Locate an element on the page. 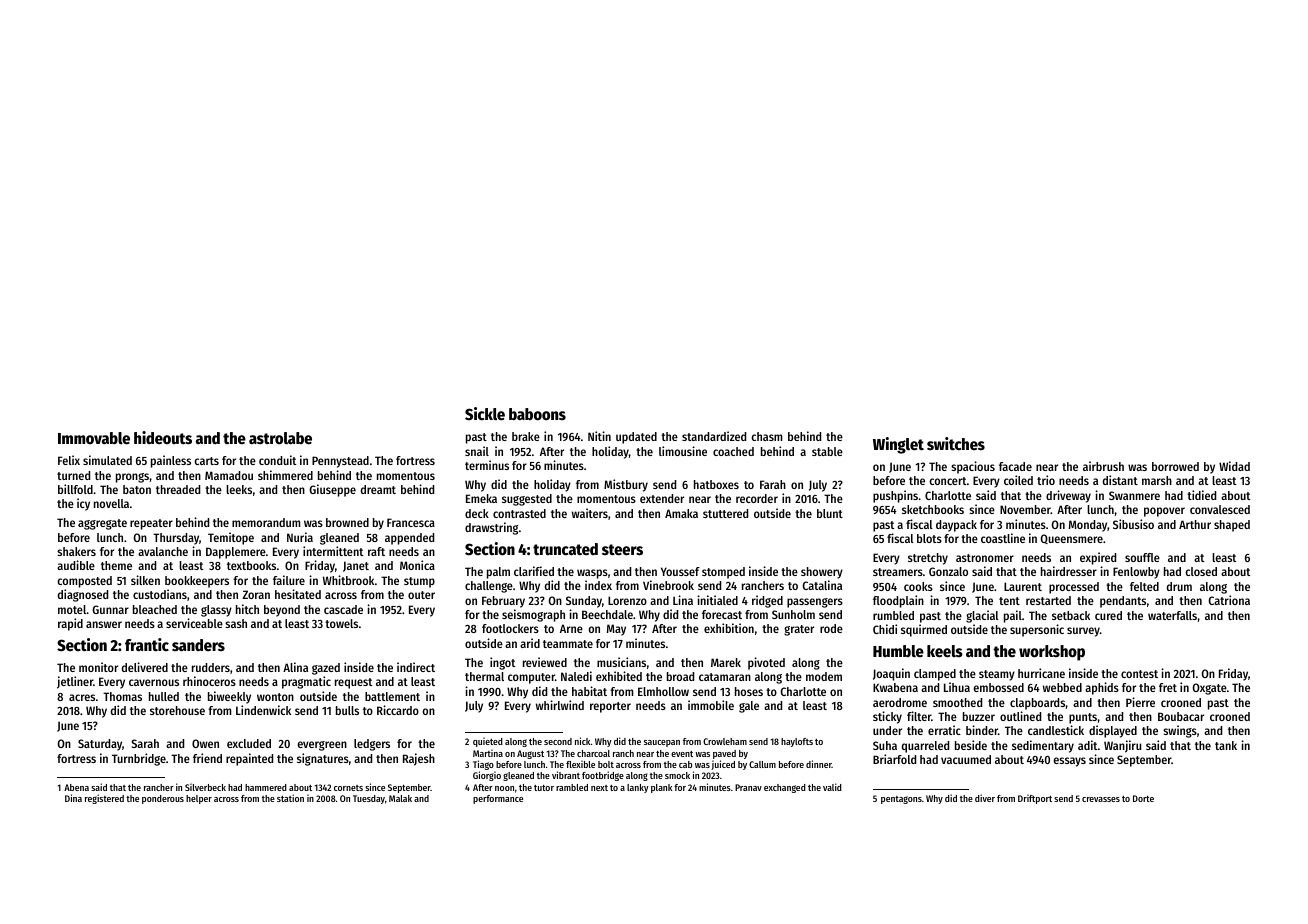  expired is located at coordinates (1098, 558).
